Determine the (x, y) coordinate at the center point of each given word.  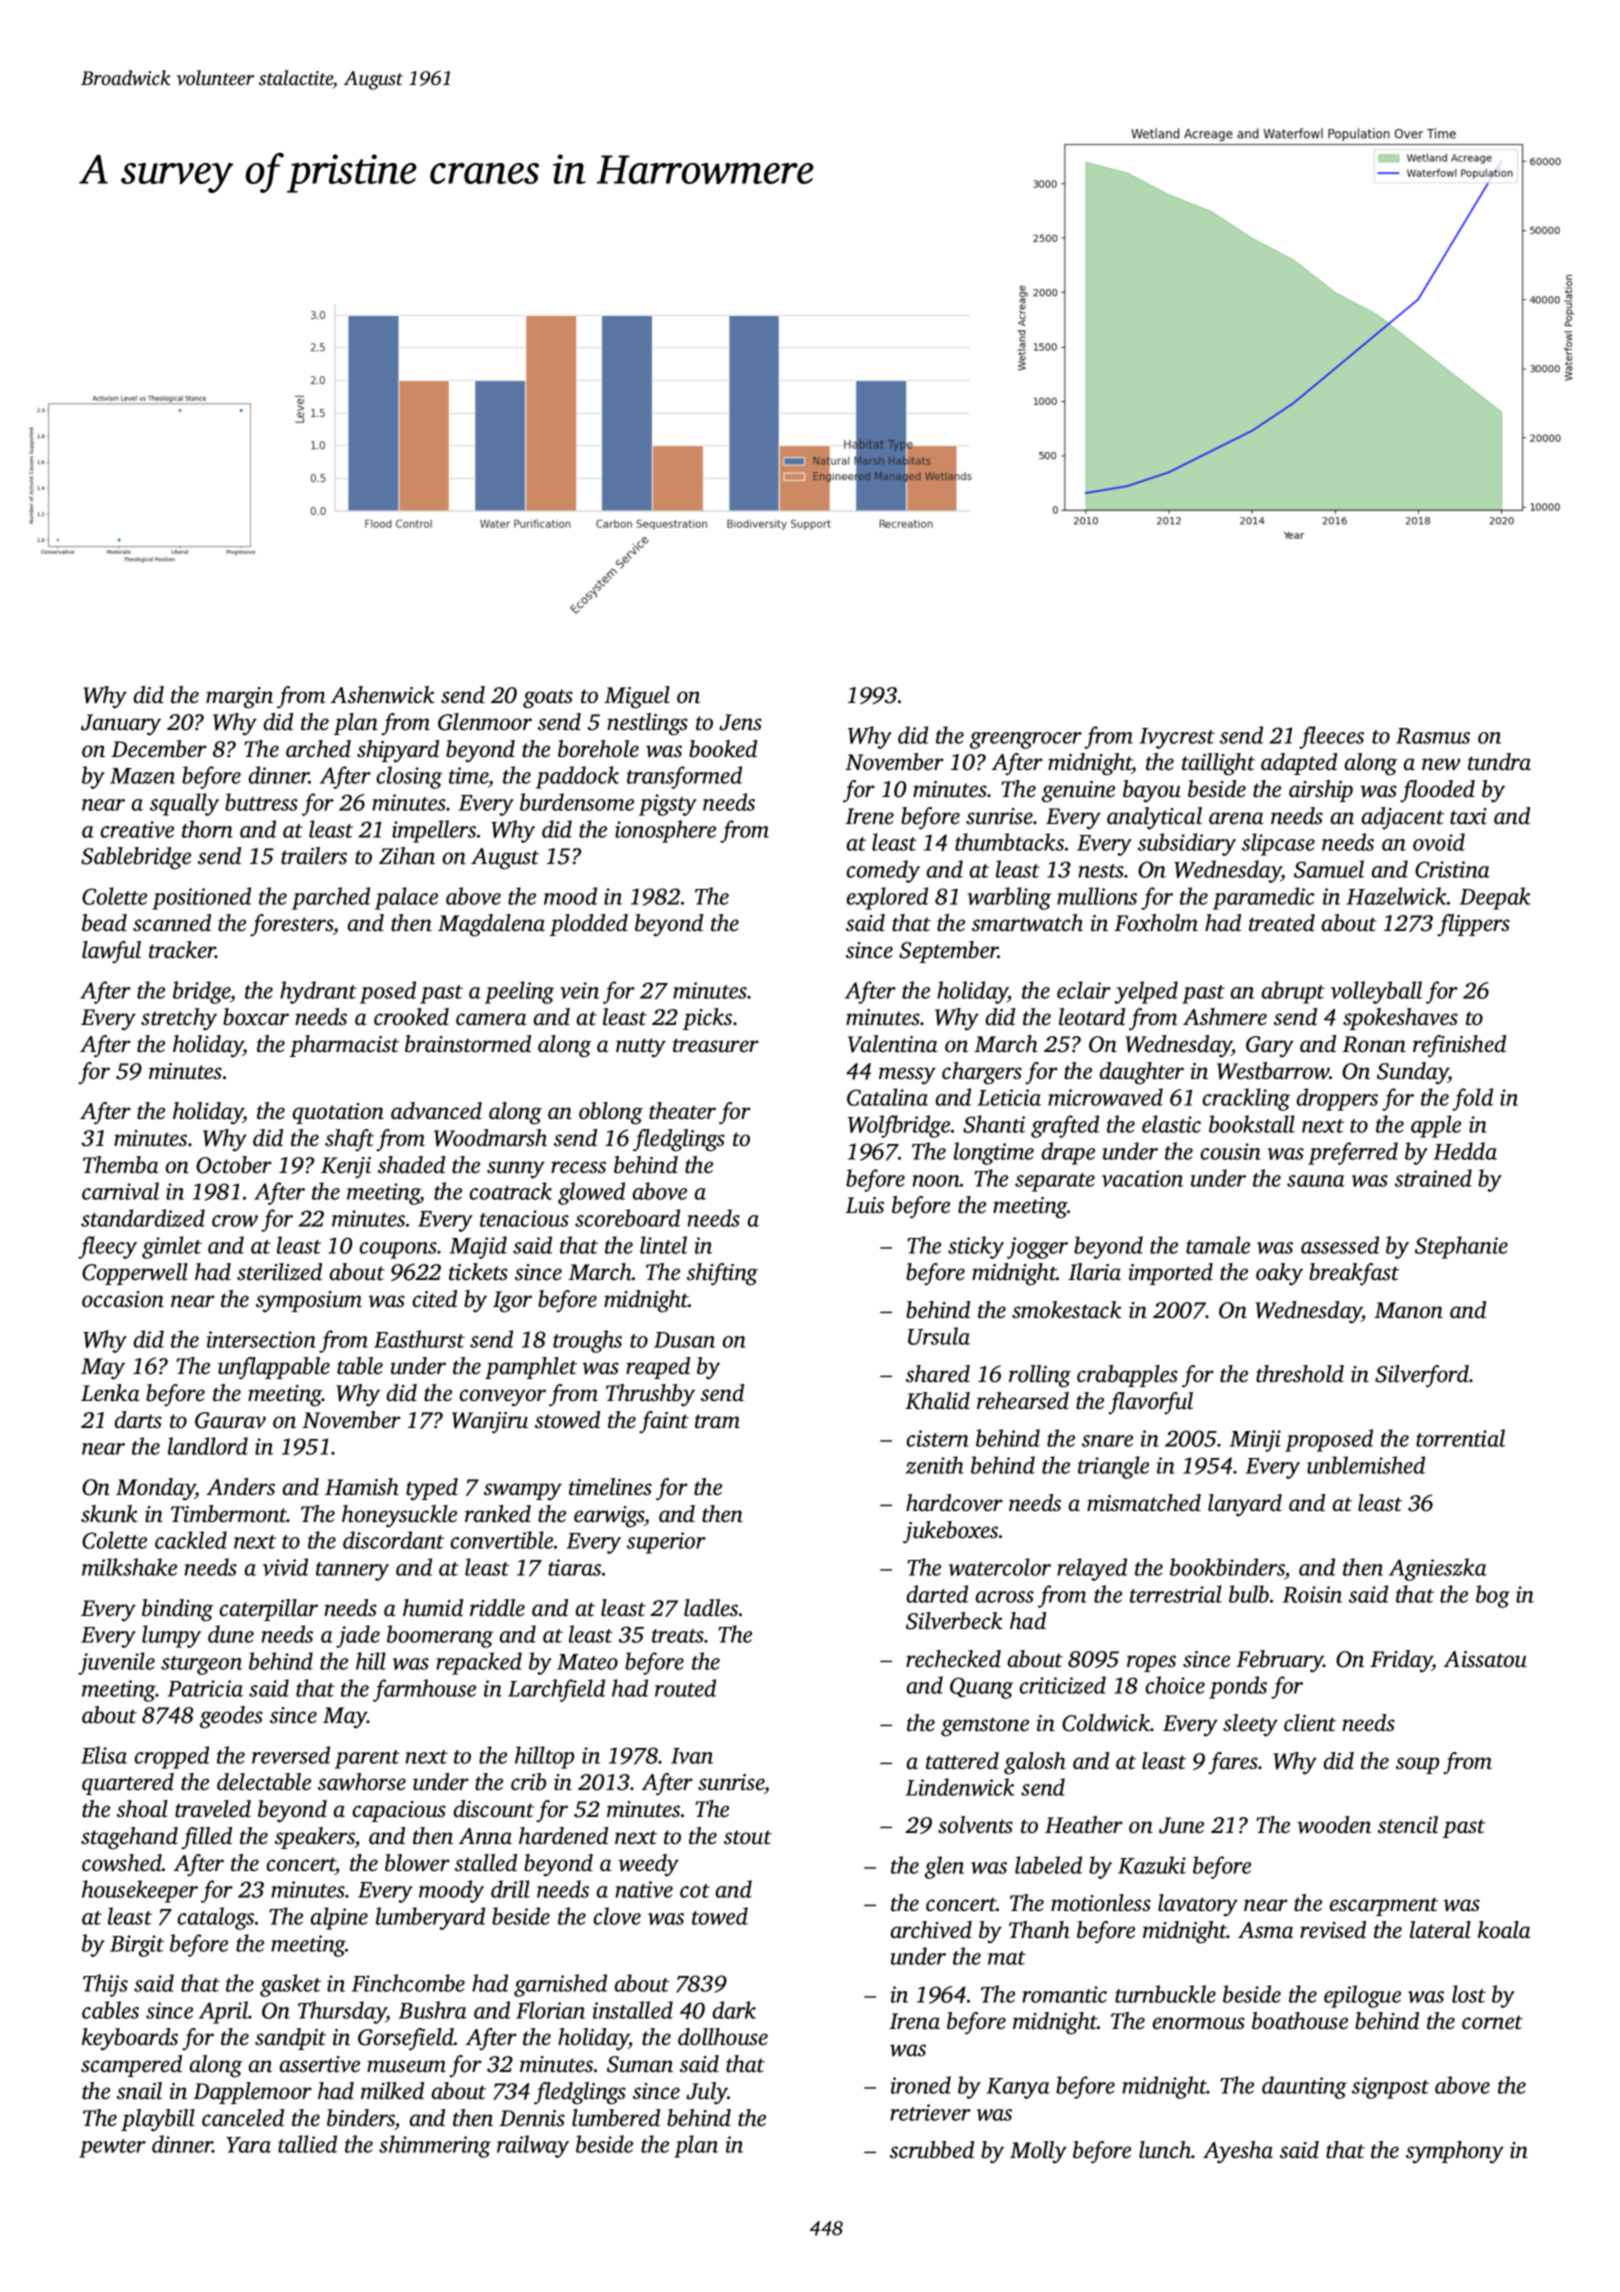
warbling (1009, 898)
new (1441, 764)
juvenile (116, 1663)
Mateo (587, 1662)
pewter (112, 2148)
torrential (1460, 1438)
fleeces (1331, 737)
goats (548, 699)
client (1310, 1723)
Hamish (362, 1487)
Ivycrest (1177, 738)
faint (664, 1422)
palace (406, 898)
